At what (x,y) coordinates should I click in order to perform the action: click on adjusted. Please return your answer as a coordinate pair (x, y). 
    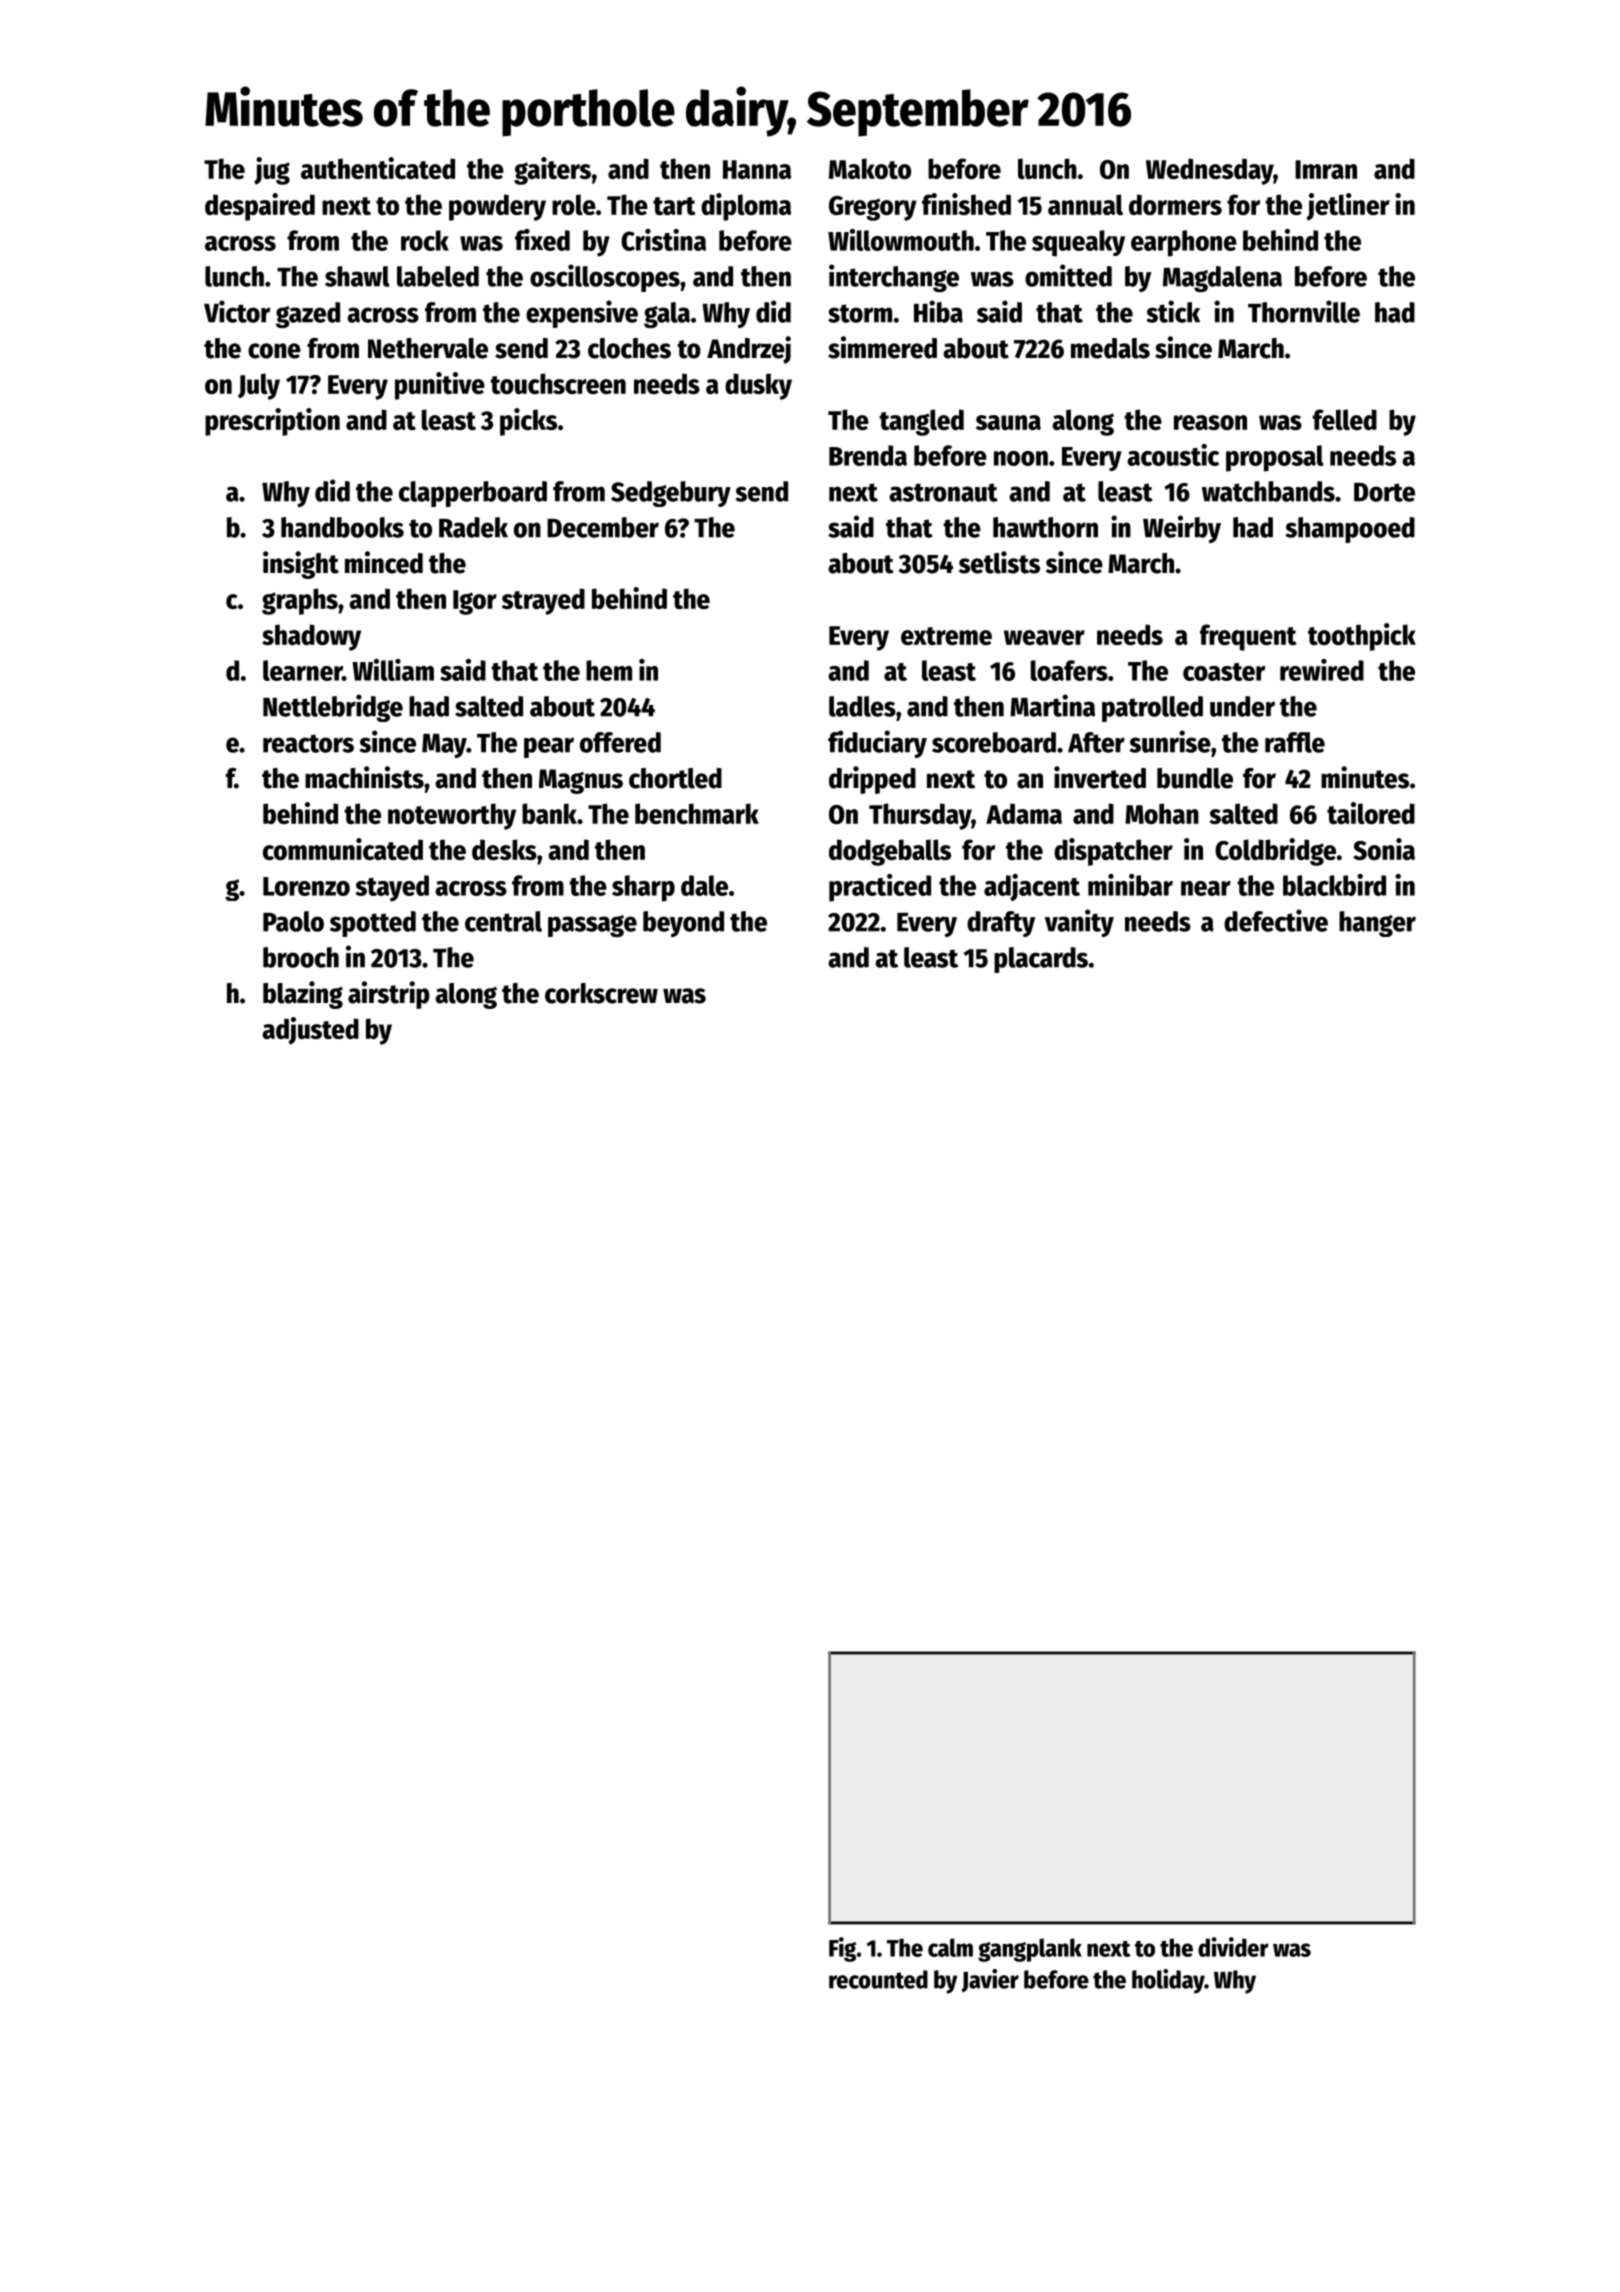
    Looking at the image, I should click on (310, 1031).
